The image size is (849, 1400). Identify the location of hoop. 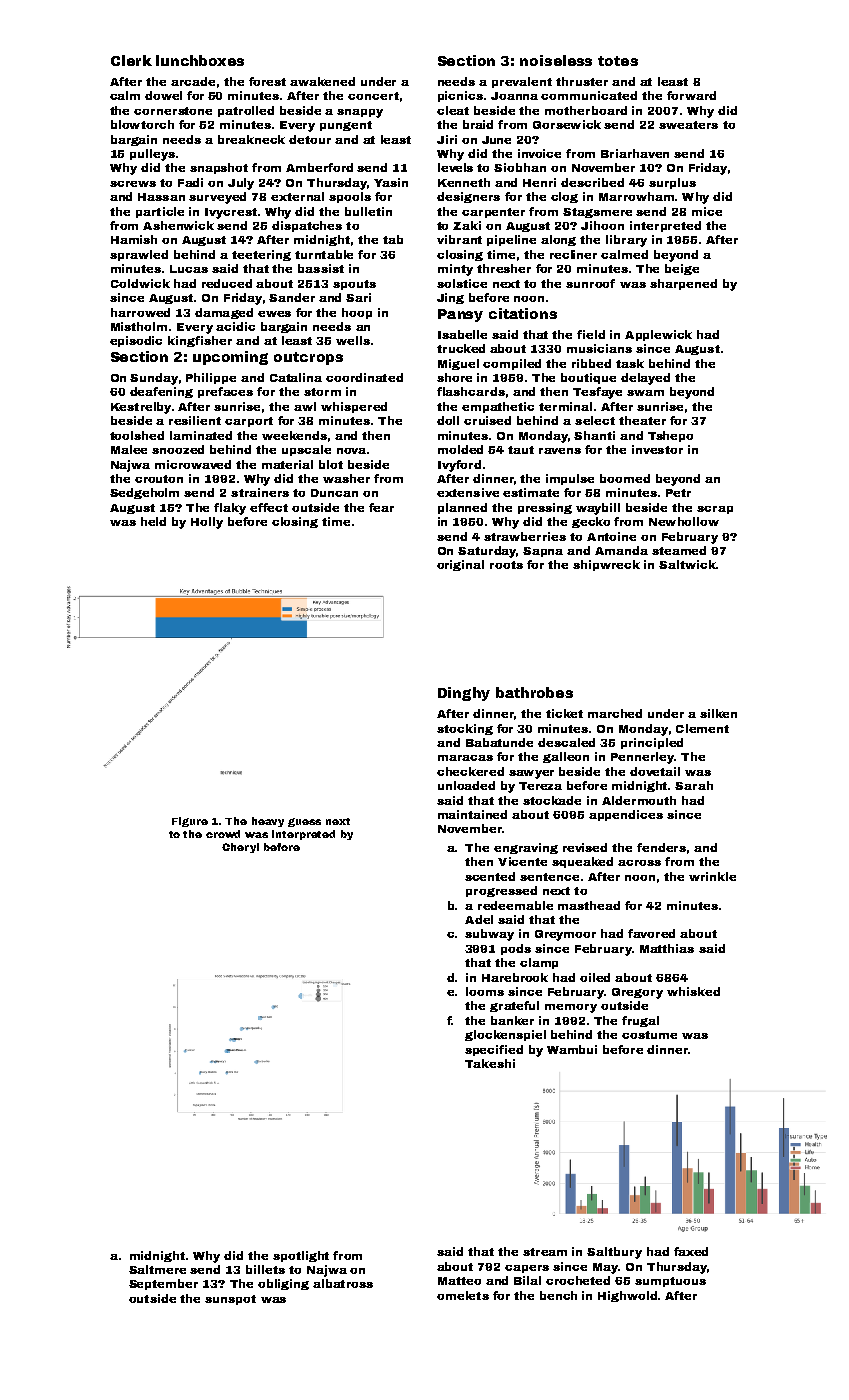
(357, 313).
